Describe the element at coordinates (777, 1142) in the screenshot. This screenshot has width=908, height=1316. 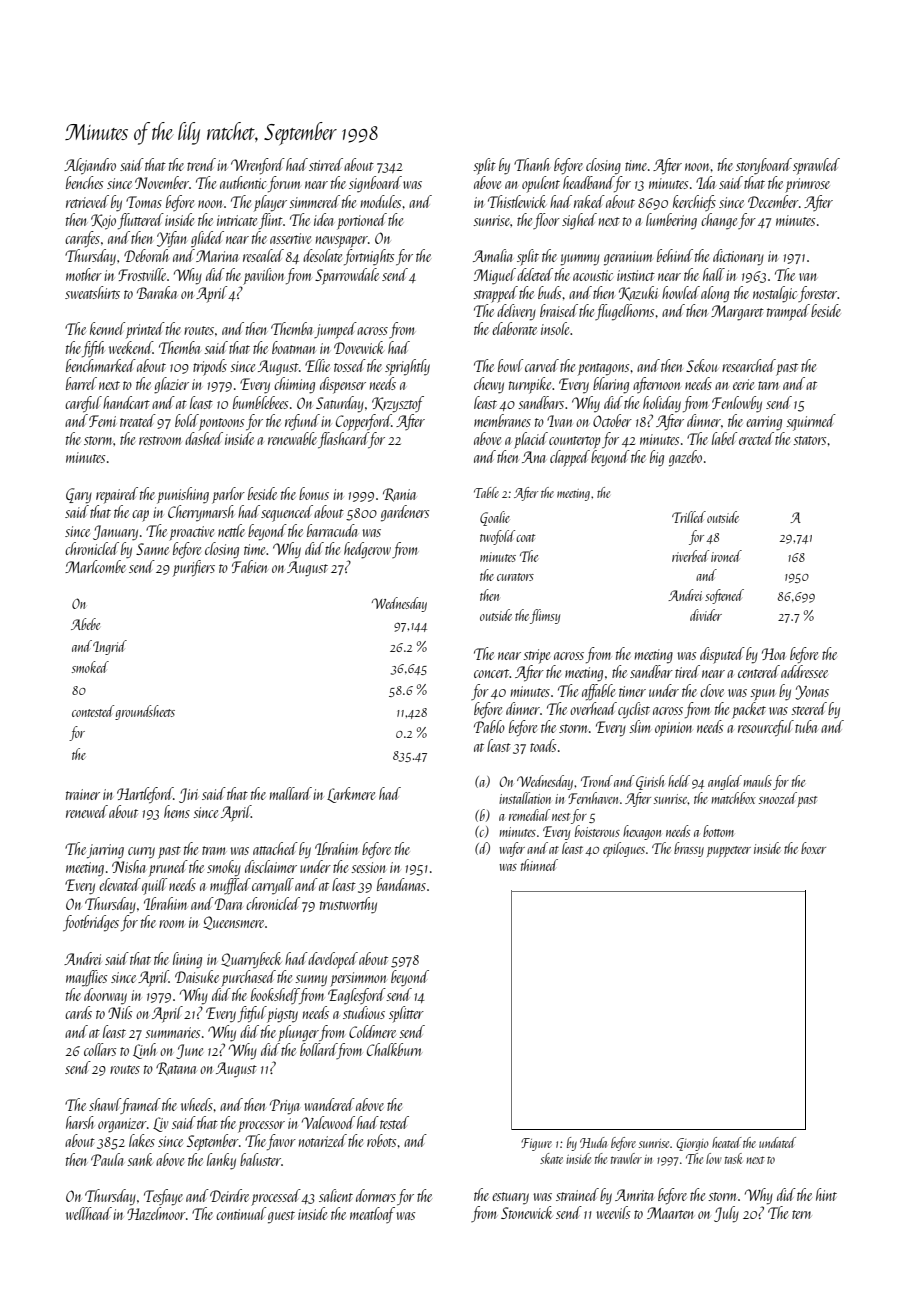
I see `undated` at that location.
